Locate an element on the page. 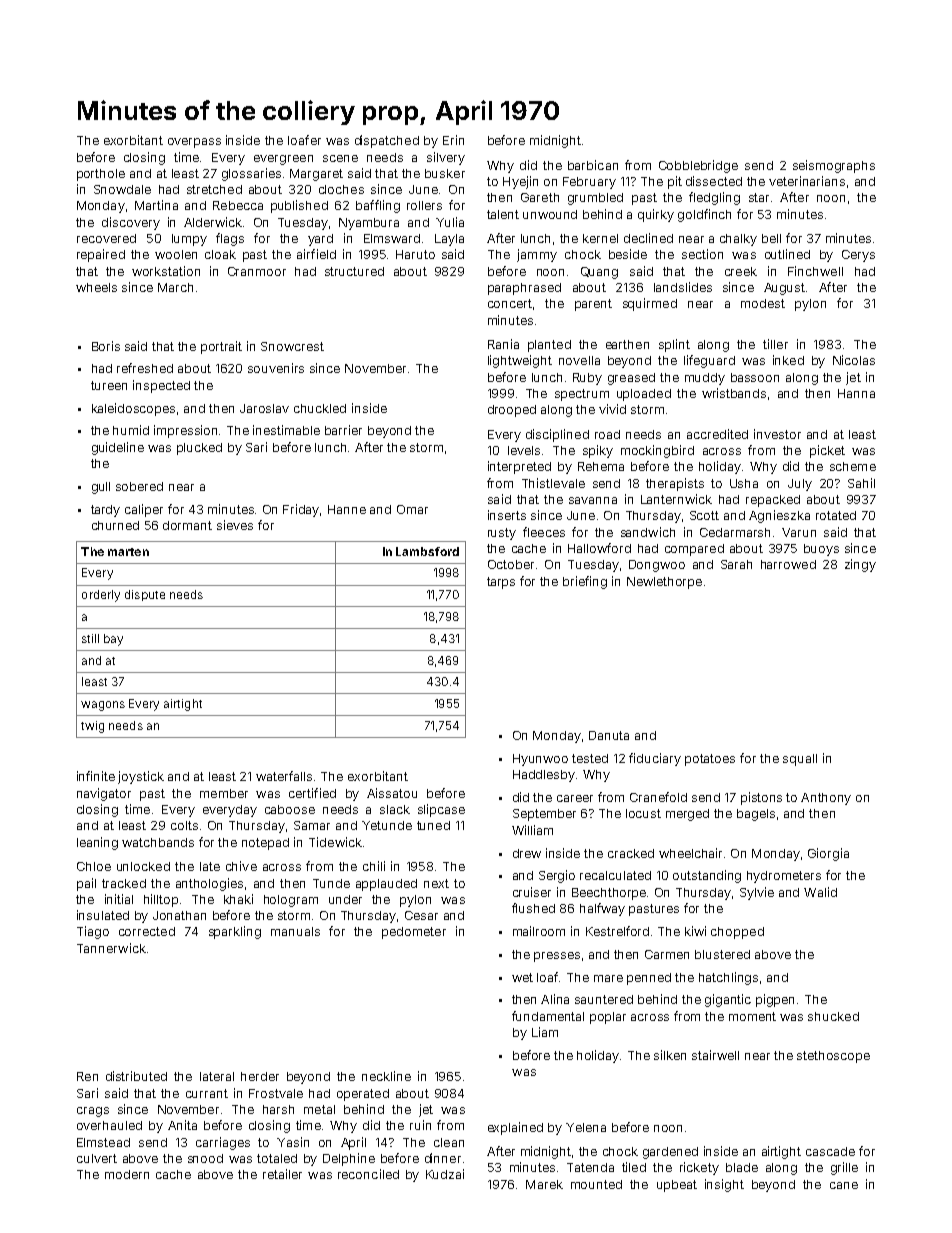 The image size is (952, 1233). wagons is located at coordinates (103, 706).
